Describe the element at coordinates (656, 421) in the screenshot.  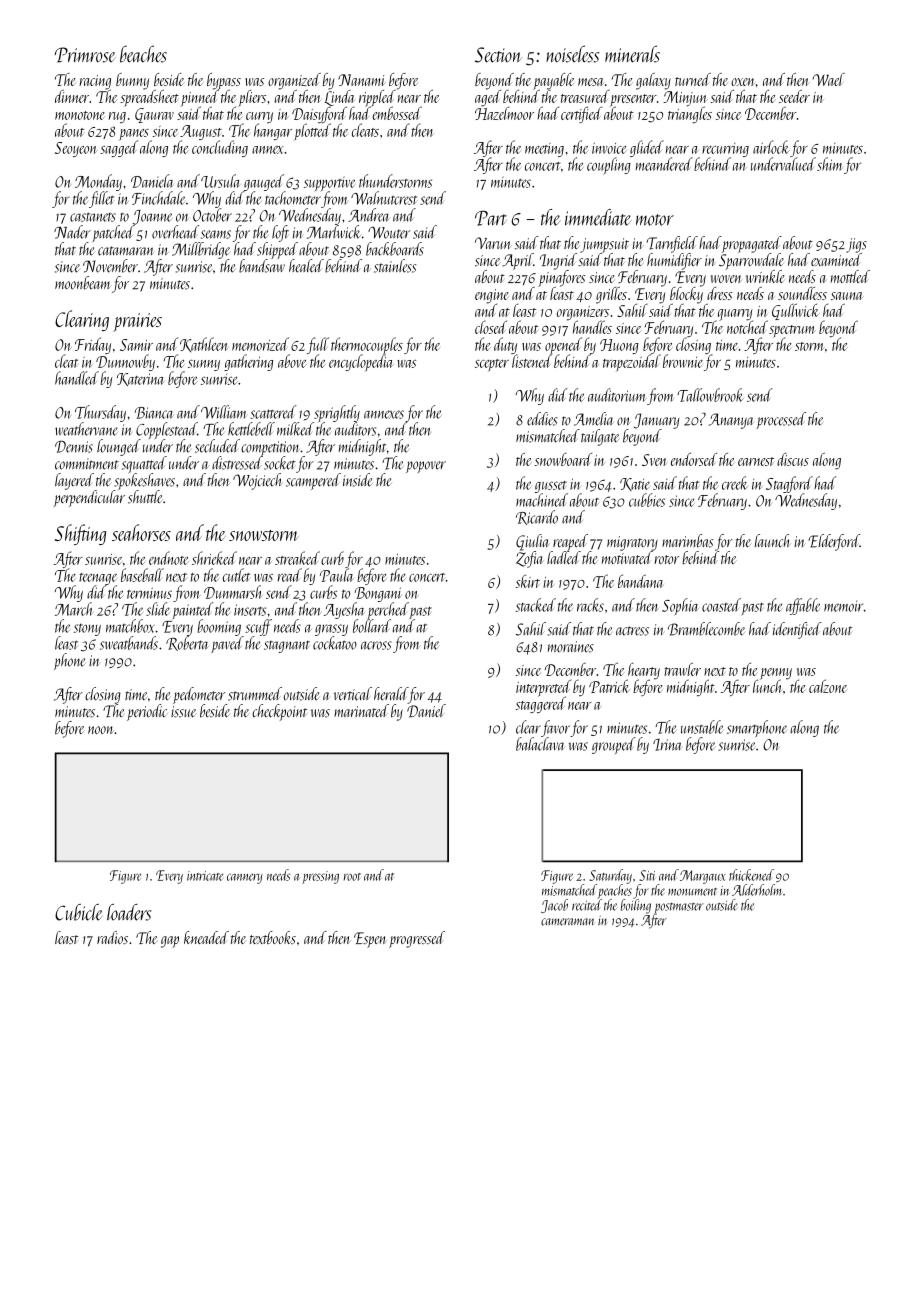
I see `January` at that location.
